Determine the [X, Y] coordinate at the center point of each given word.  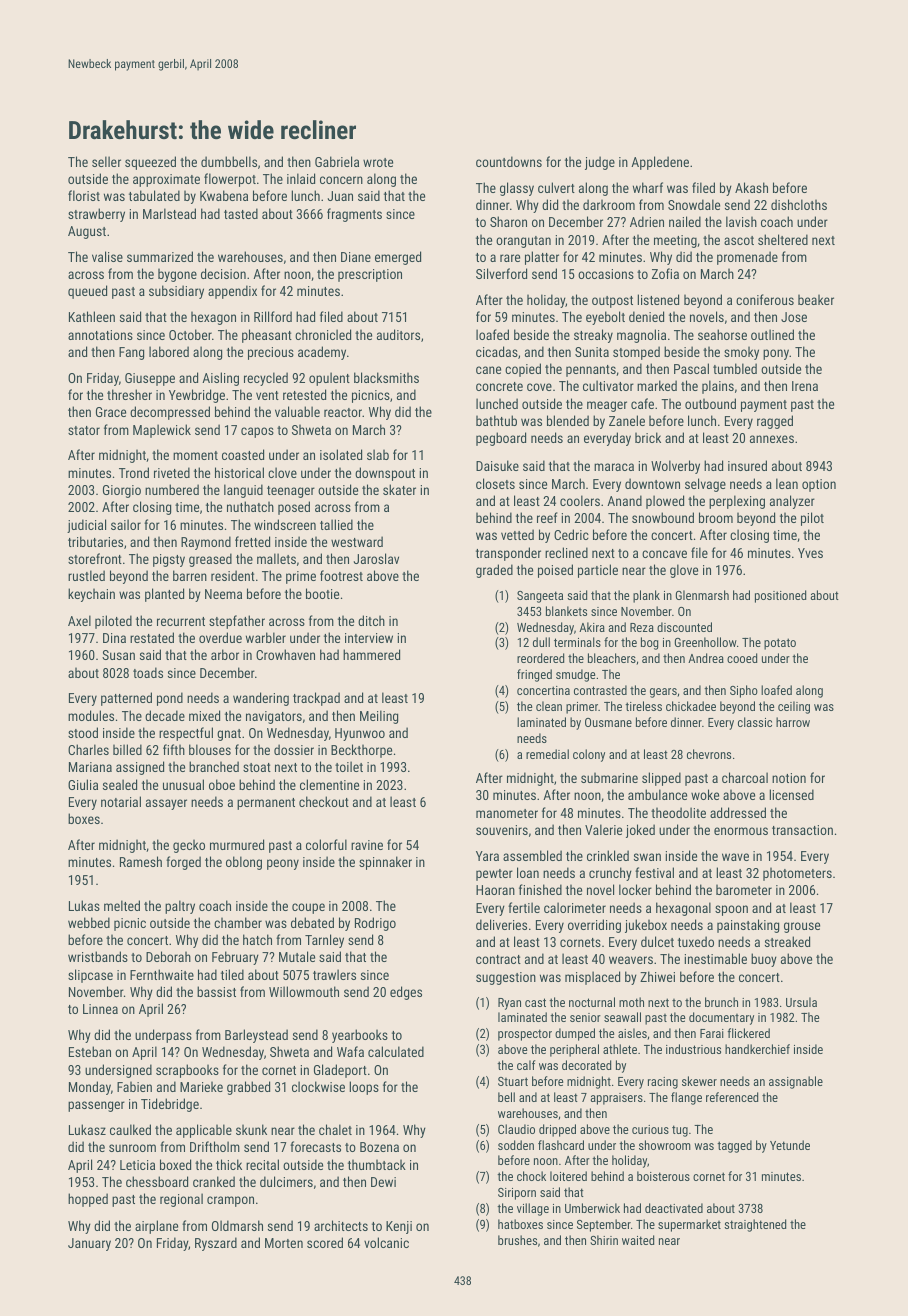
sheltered [783, 239]
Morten [284, 1243]
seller [106, 161]
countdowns [509, 161]
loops [364, 1088]
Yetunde [790, 1145]
